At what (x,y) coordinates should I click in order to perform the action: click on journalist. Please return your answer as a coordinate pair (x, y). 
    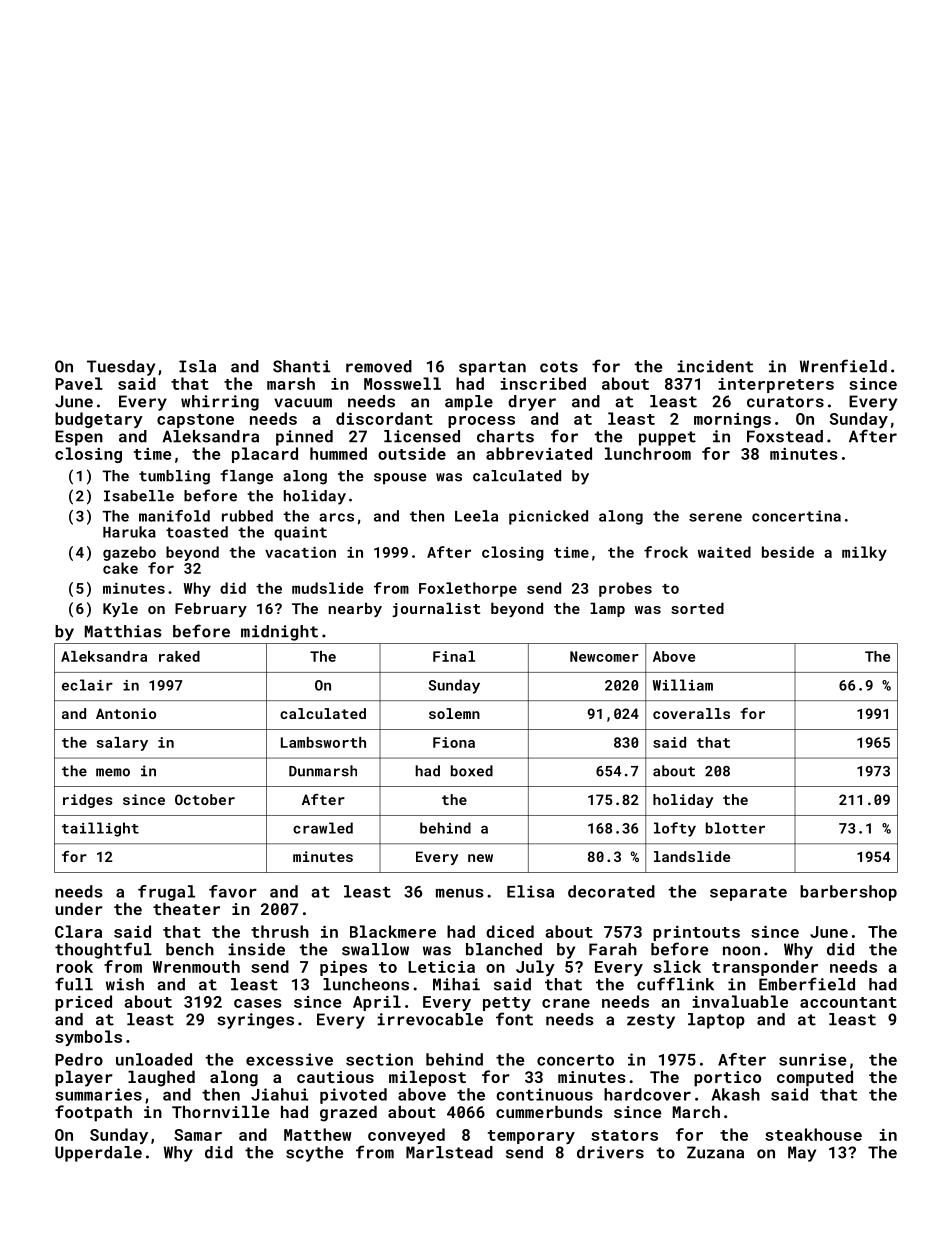
    Looking at the image, I should click on (436, 609).
